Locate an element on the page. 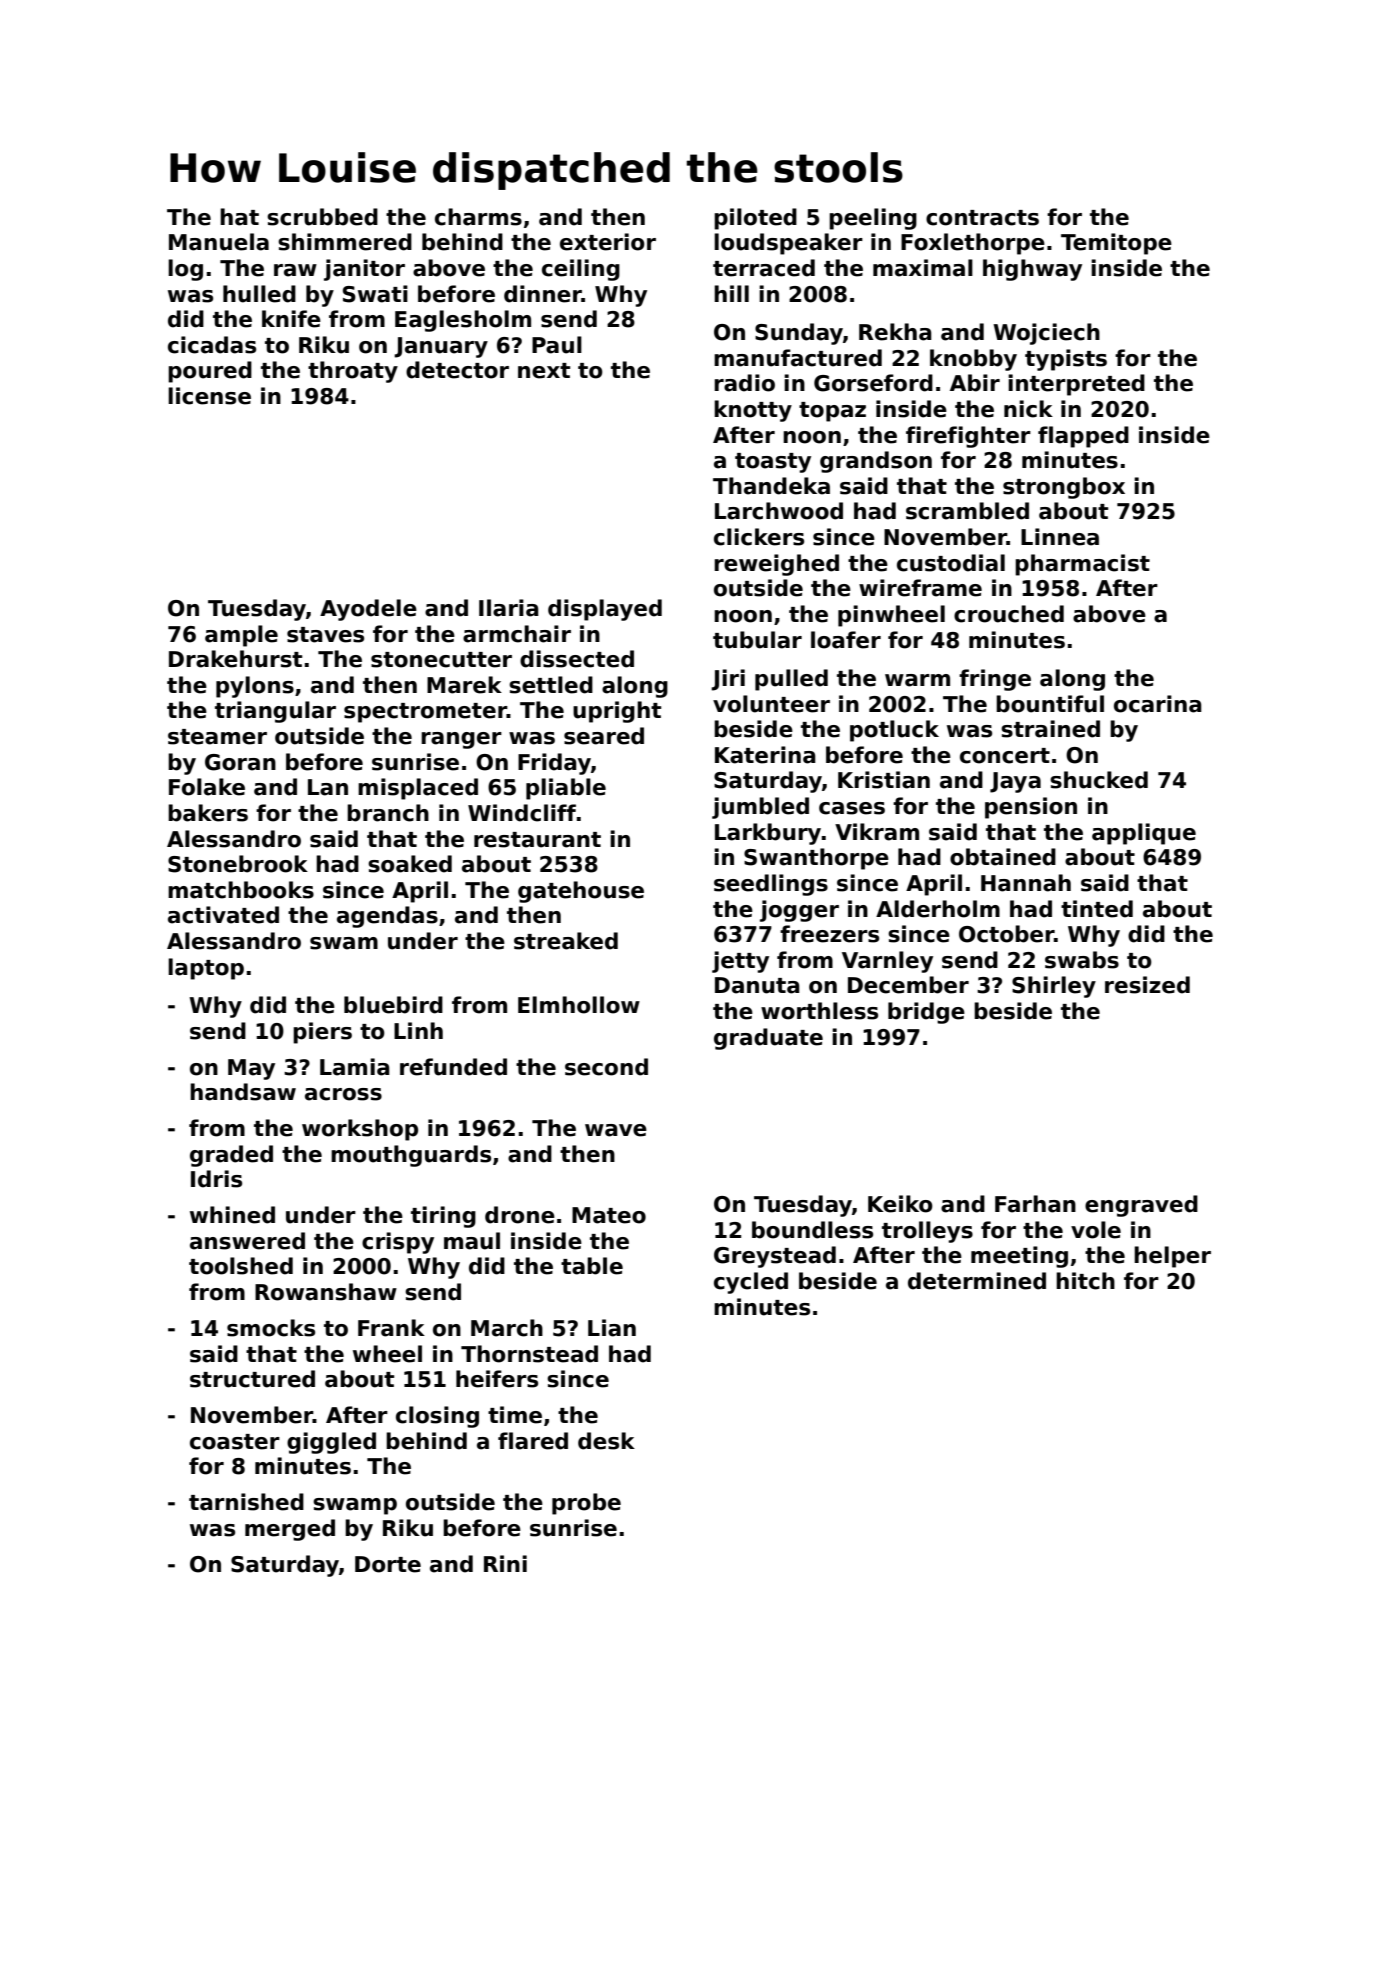 The height and width of the document is (1969, 1386). scrubbed is located at coordinates (322, 217).
